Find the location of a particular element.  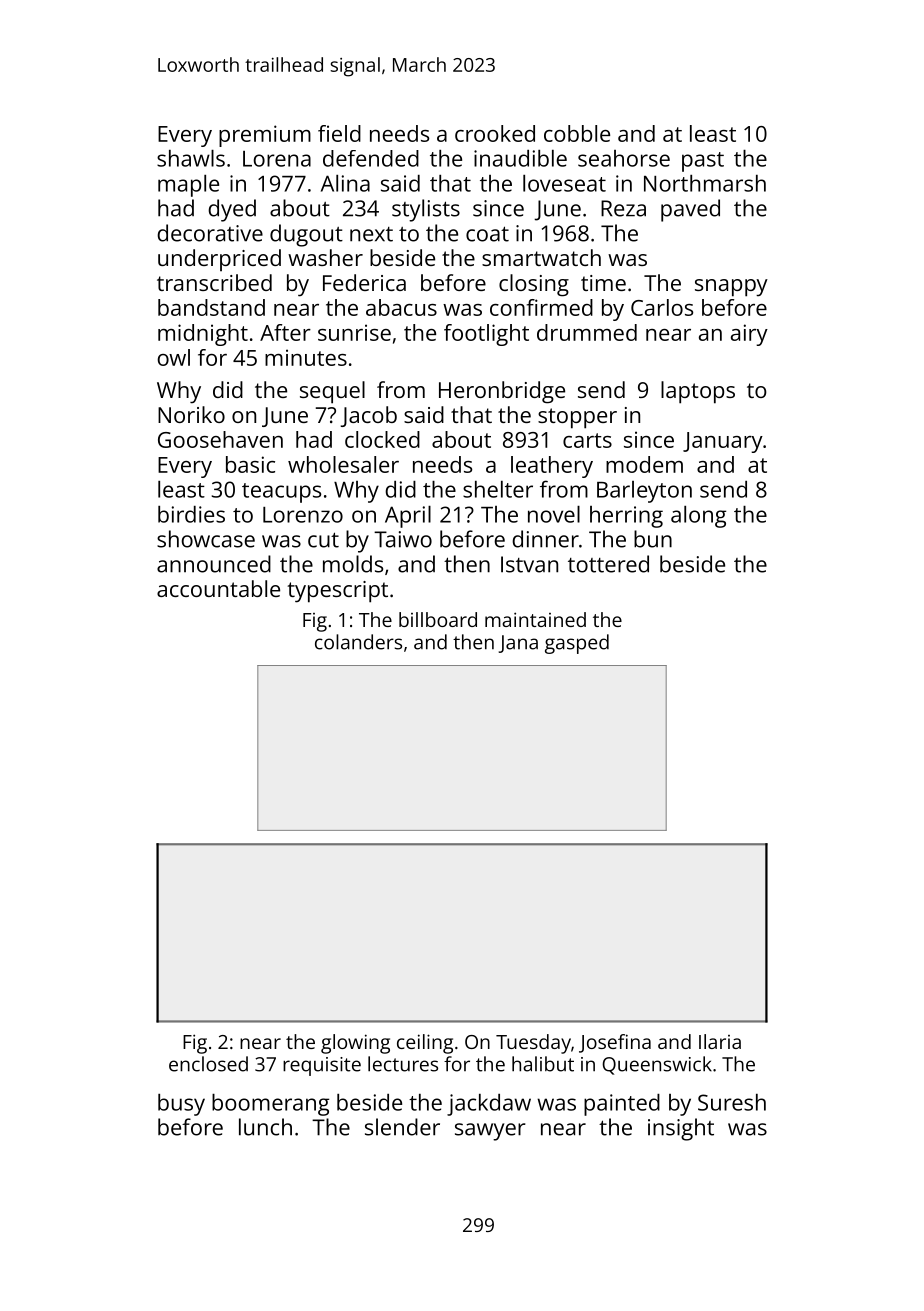

bun is located at coordinates (653, 539).
